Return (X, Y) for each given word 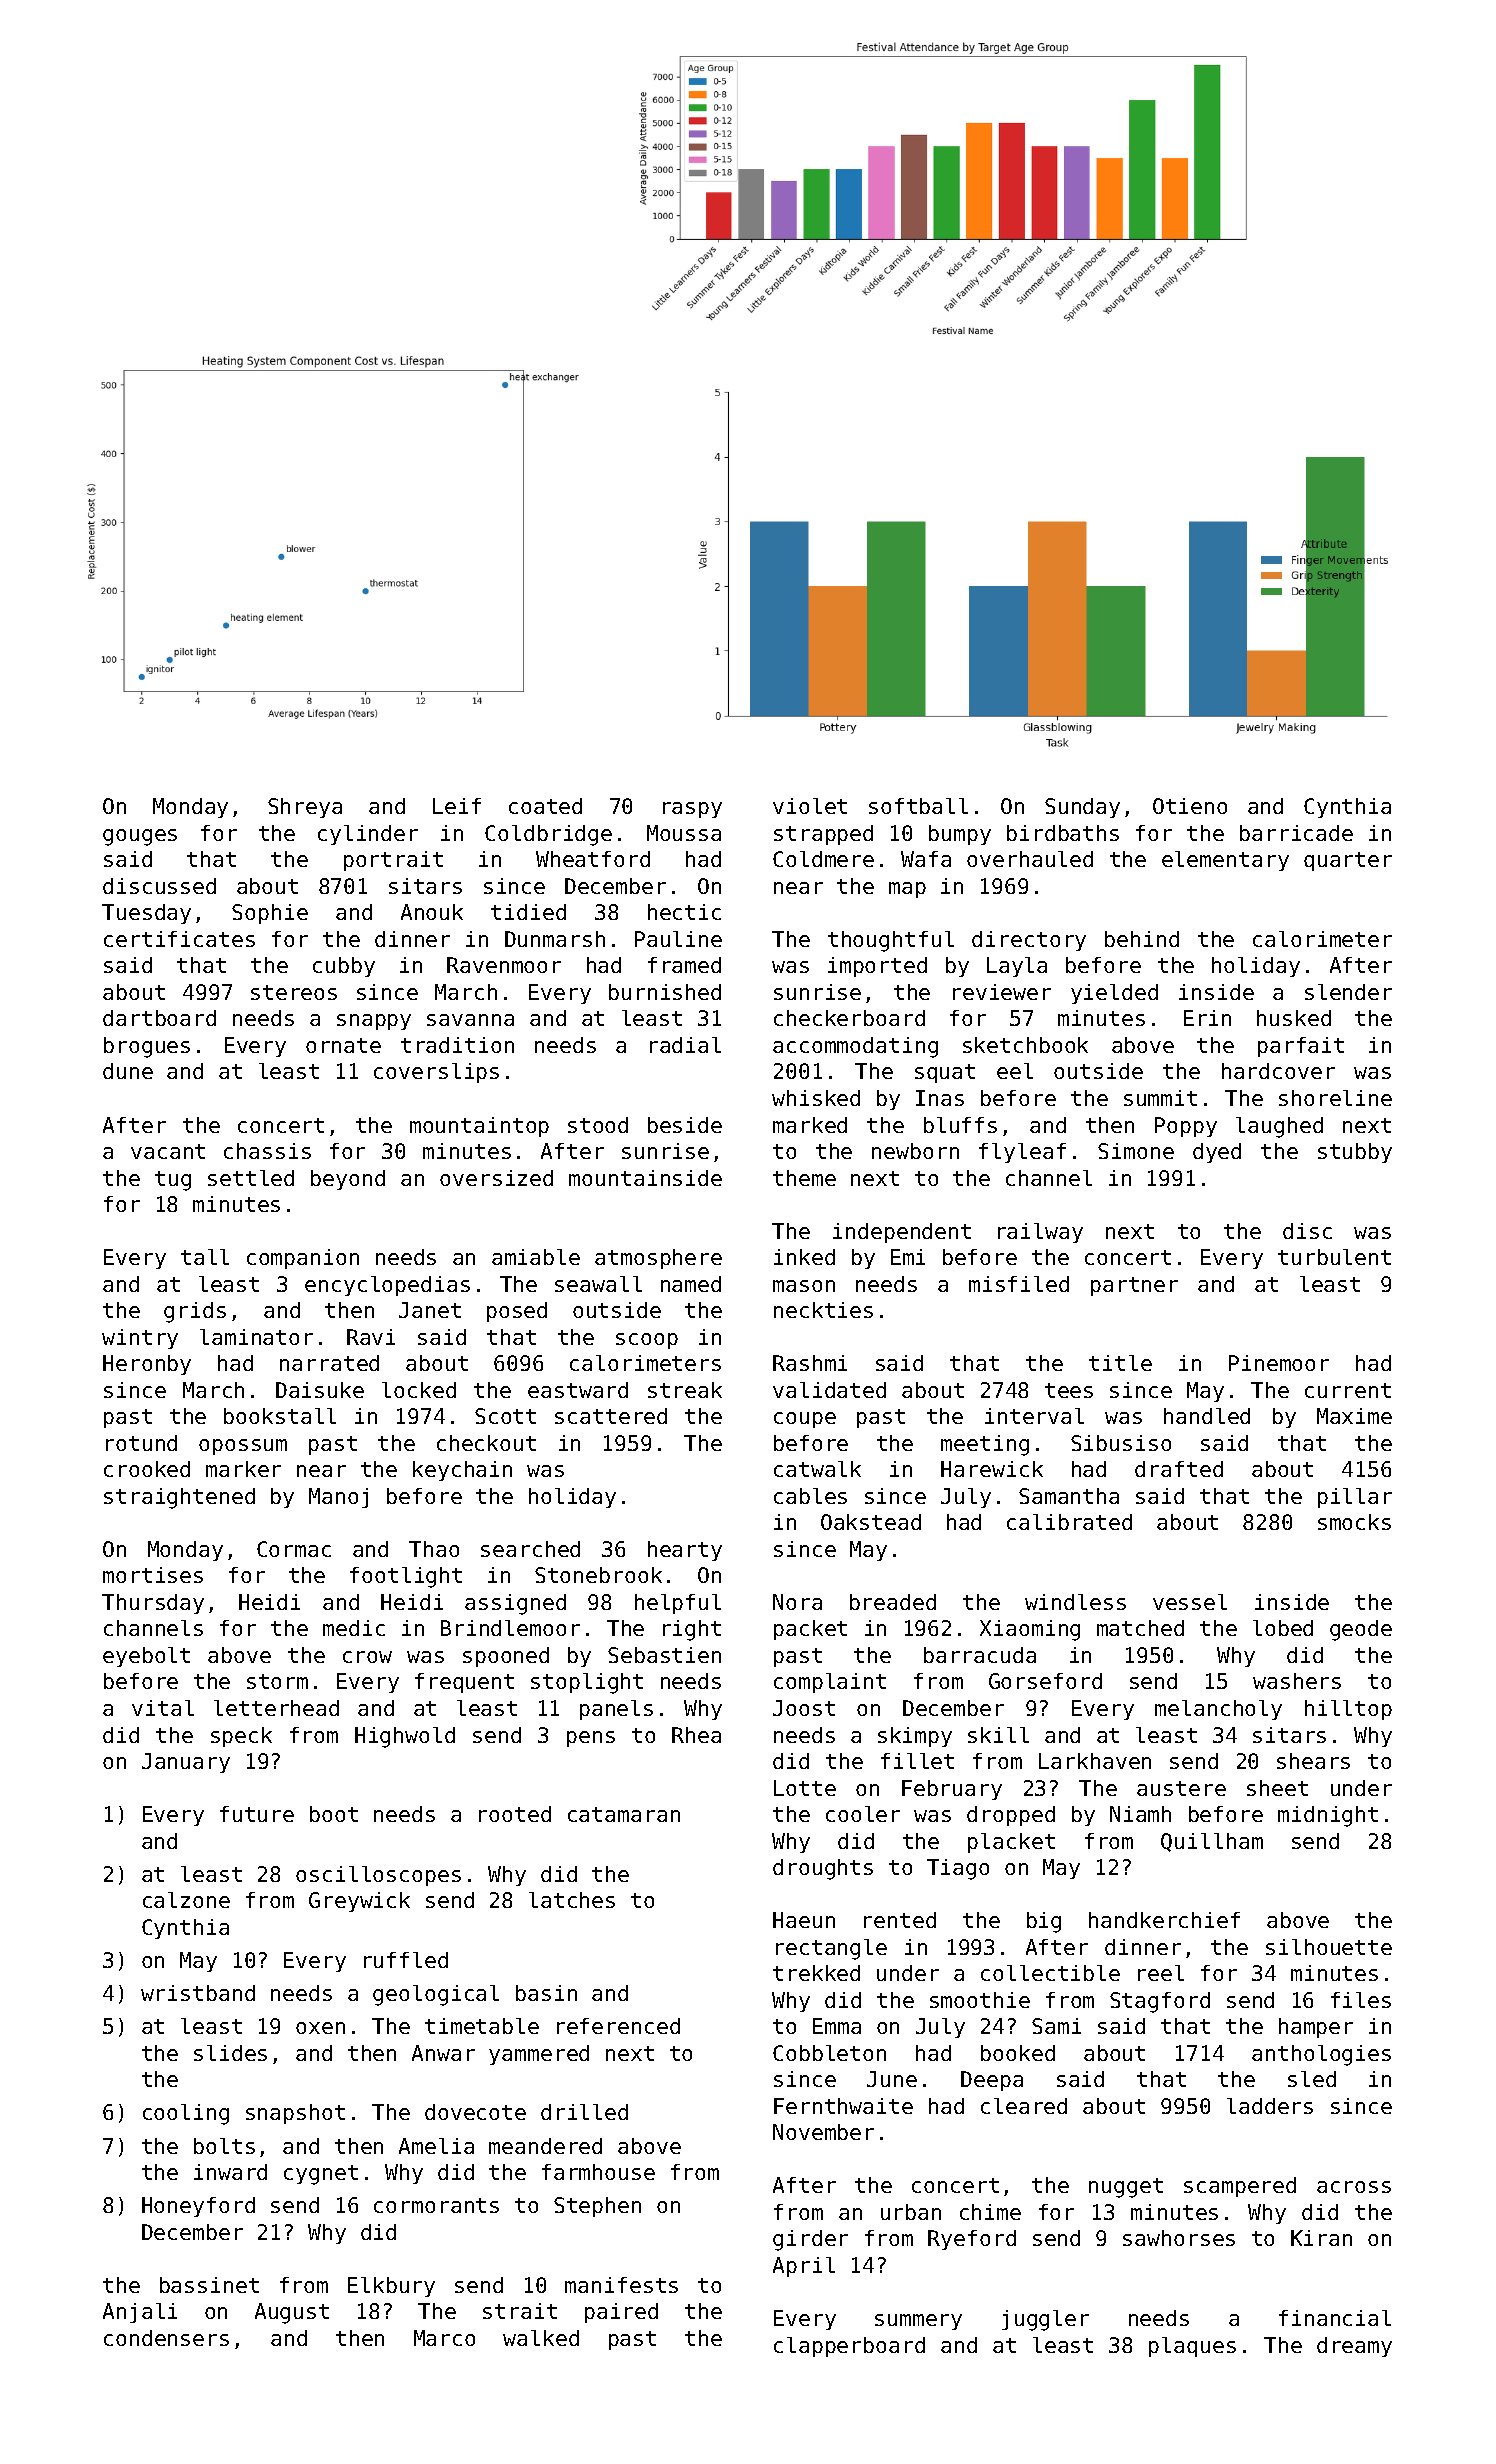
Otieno (1190, 806)
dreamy (1354, 2347)
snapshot (295, 2114)
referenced (618, 2026)
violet (810, 806)
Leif (457, 806)
